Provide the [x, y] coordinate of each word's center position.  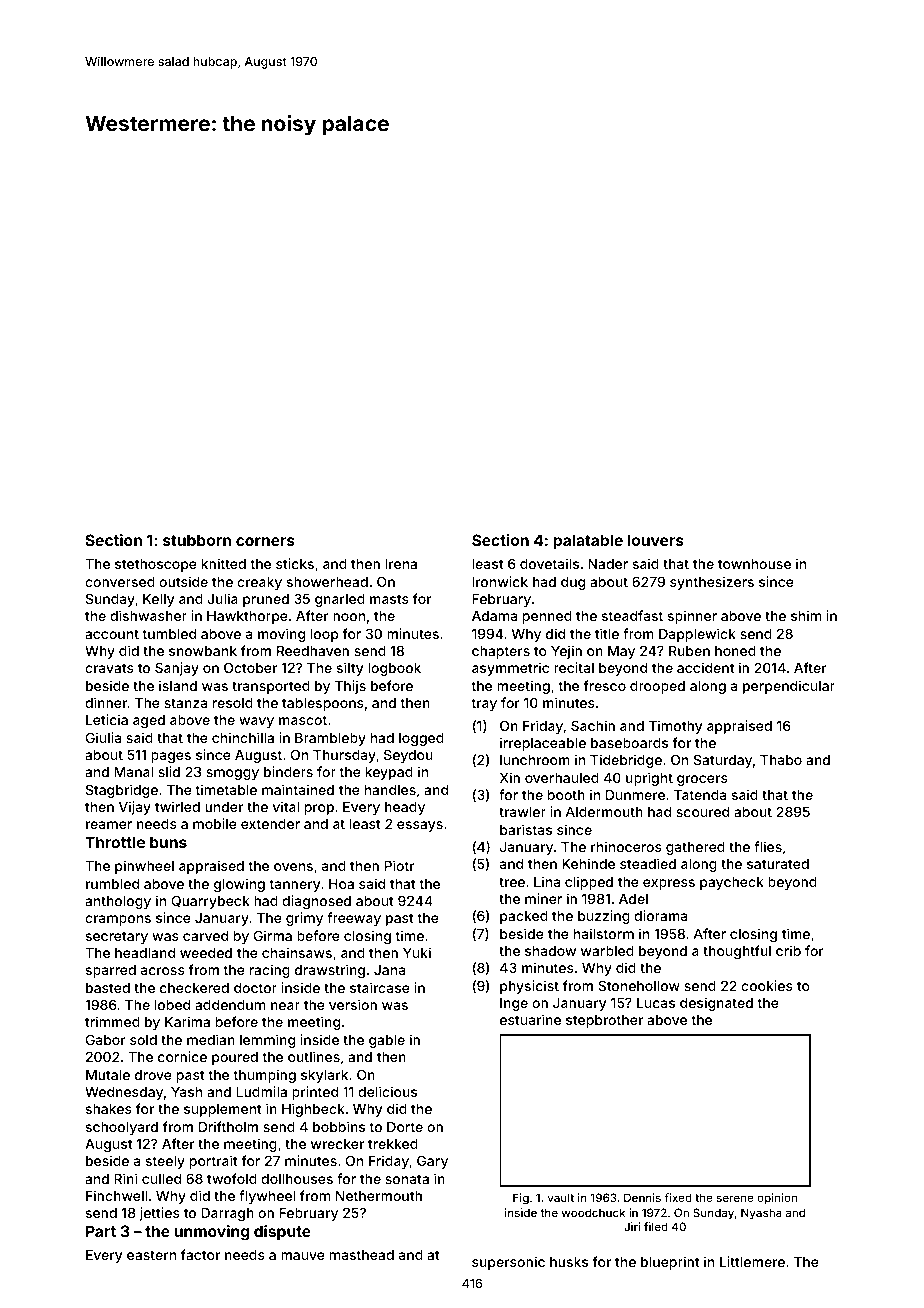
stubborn [197, 540]
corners [265, 541]
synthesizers [712, 583]
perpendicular [789, 687]
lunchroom [535, 760]
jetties [159, 1214]
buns [168, 842]
